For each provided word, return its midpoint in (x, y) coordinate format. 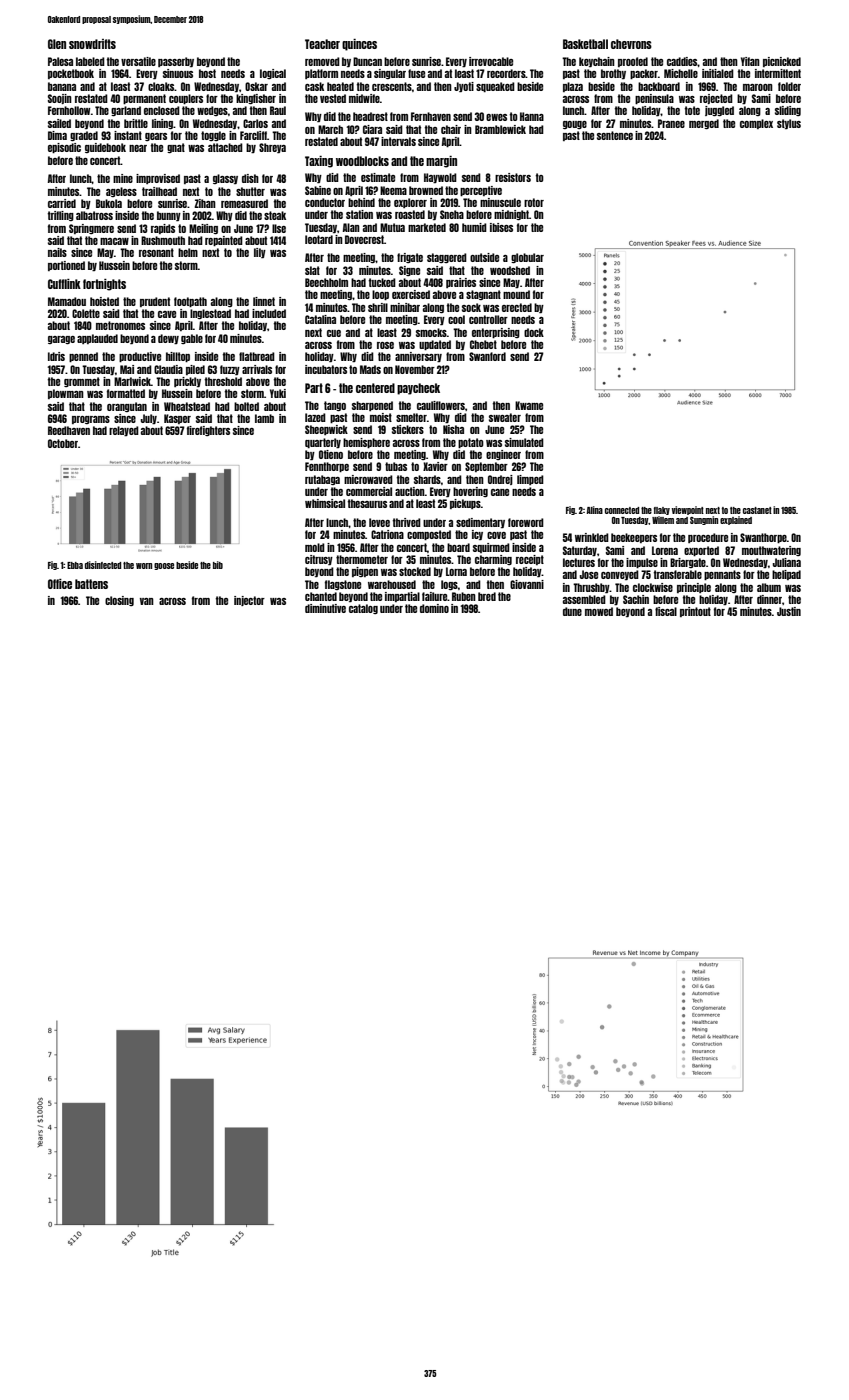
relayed (124, 431)
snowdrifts (92, 44)
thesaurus (367, 503)
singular (390, 74)
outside (484, 257)
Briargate (688, 563)
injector (249, 601)
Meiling (203, 229)
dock (534, 332)
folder (789, 86)
